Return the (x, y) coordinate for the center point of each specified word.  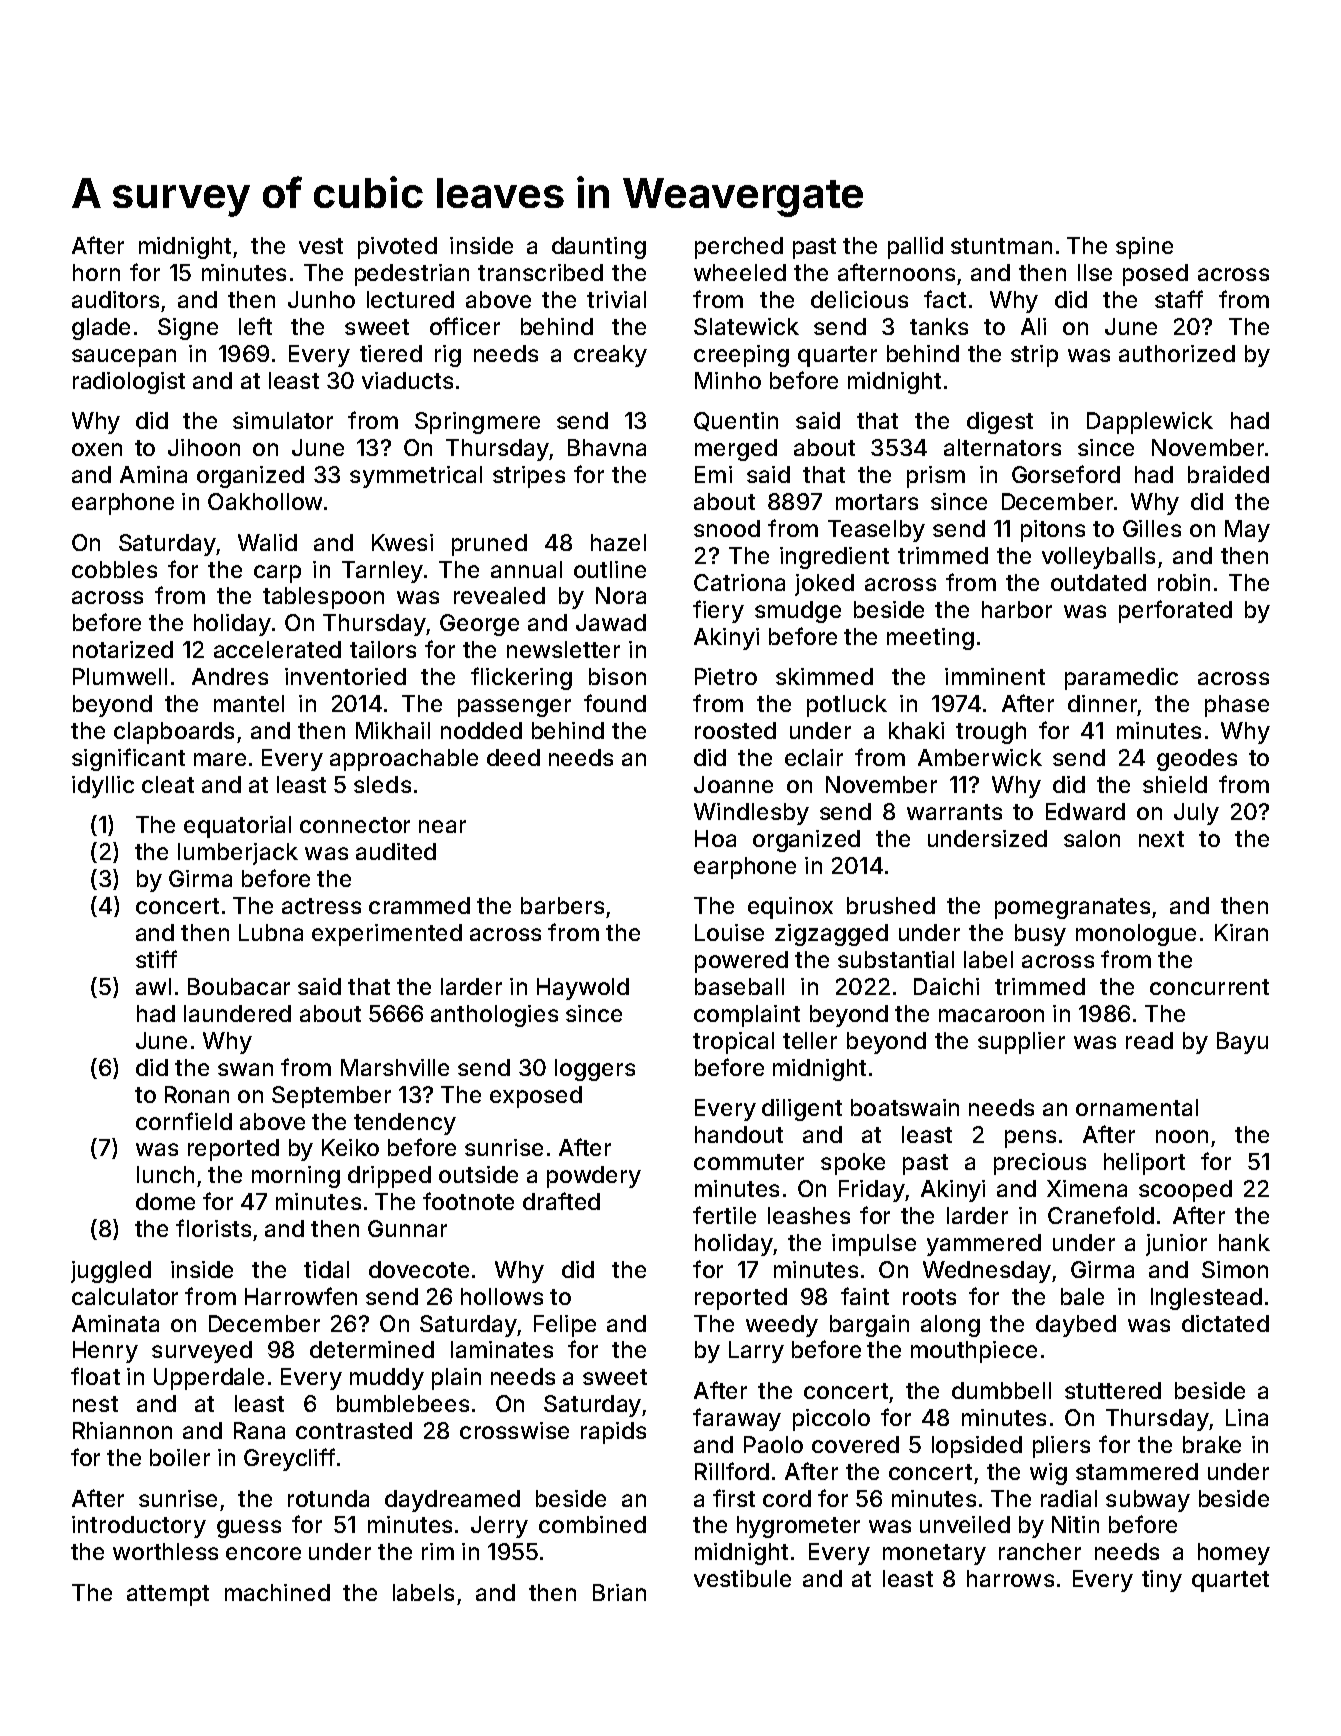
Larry (756, 1352)
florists (213, 1228)
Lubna (271, 932)
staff (1179, 299)
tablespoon (323, 598)
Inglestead (1206, 1299)
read (1149, 1040)
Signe (188, 329)
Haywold (583, 989)
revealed (499, 595)
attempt (168, 1595)
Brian (619, 1592)
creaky (610, 356)
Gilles (1152, 528)
